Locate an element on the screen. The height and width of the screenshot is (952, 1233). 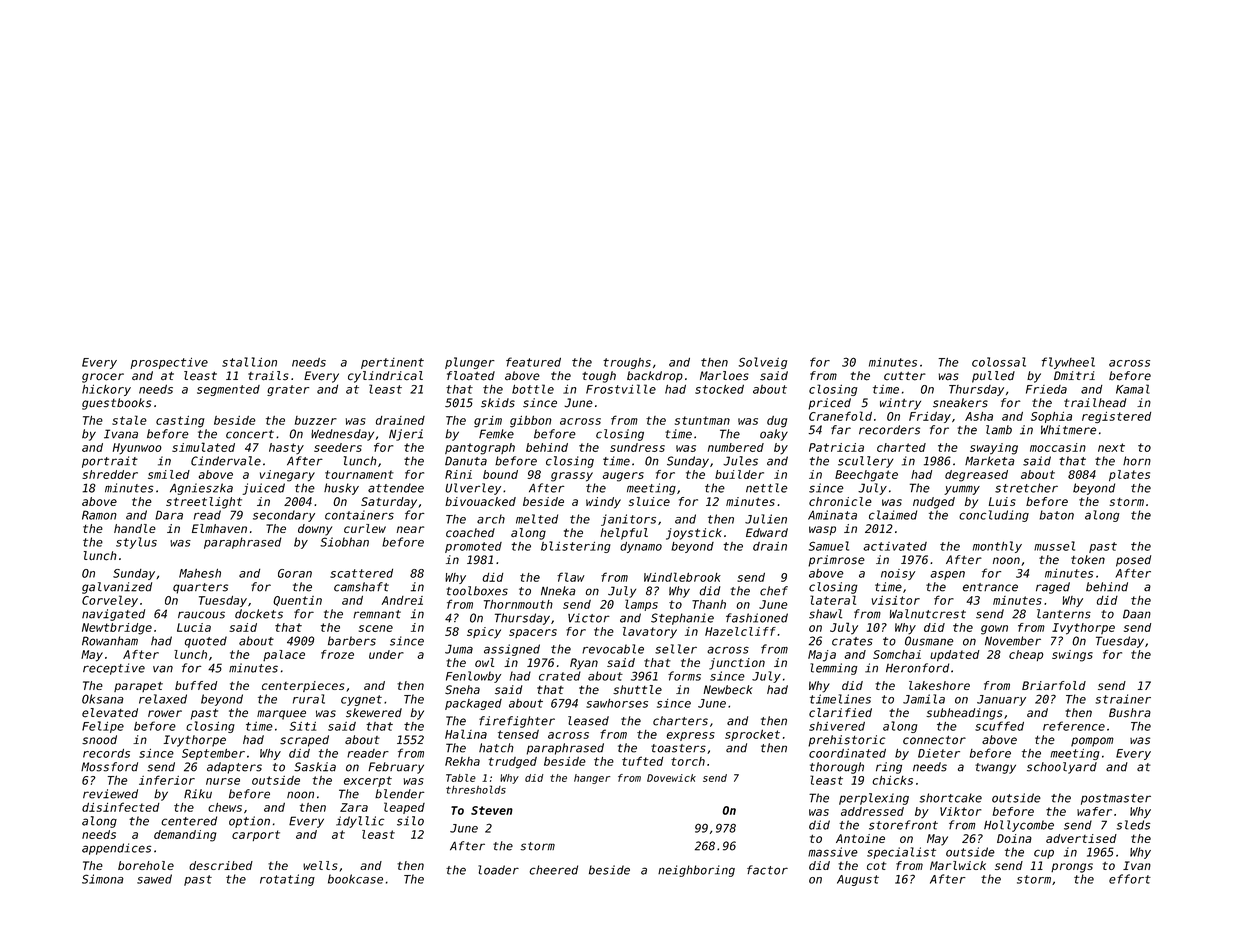
featured is located at coordinates (533, 362).
